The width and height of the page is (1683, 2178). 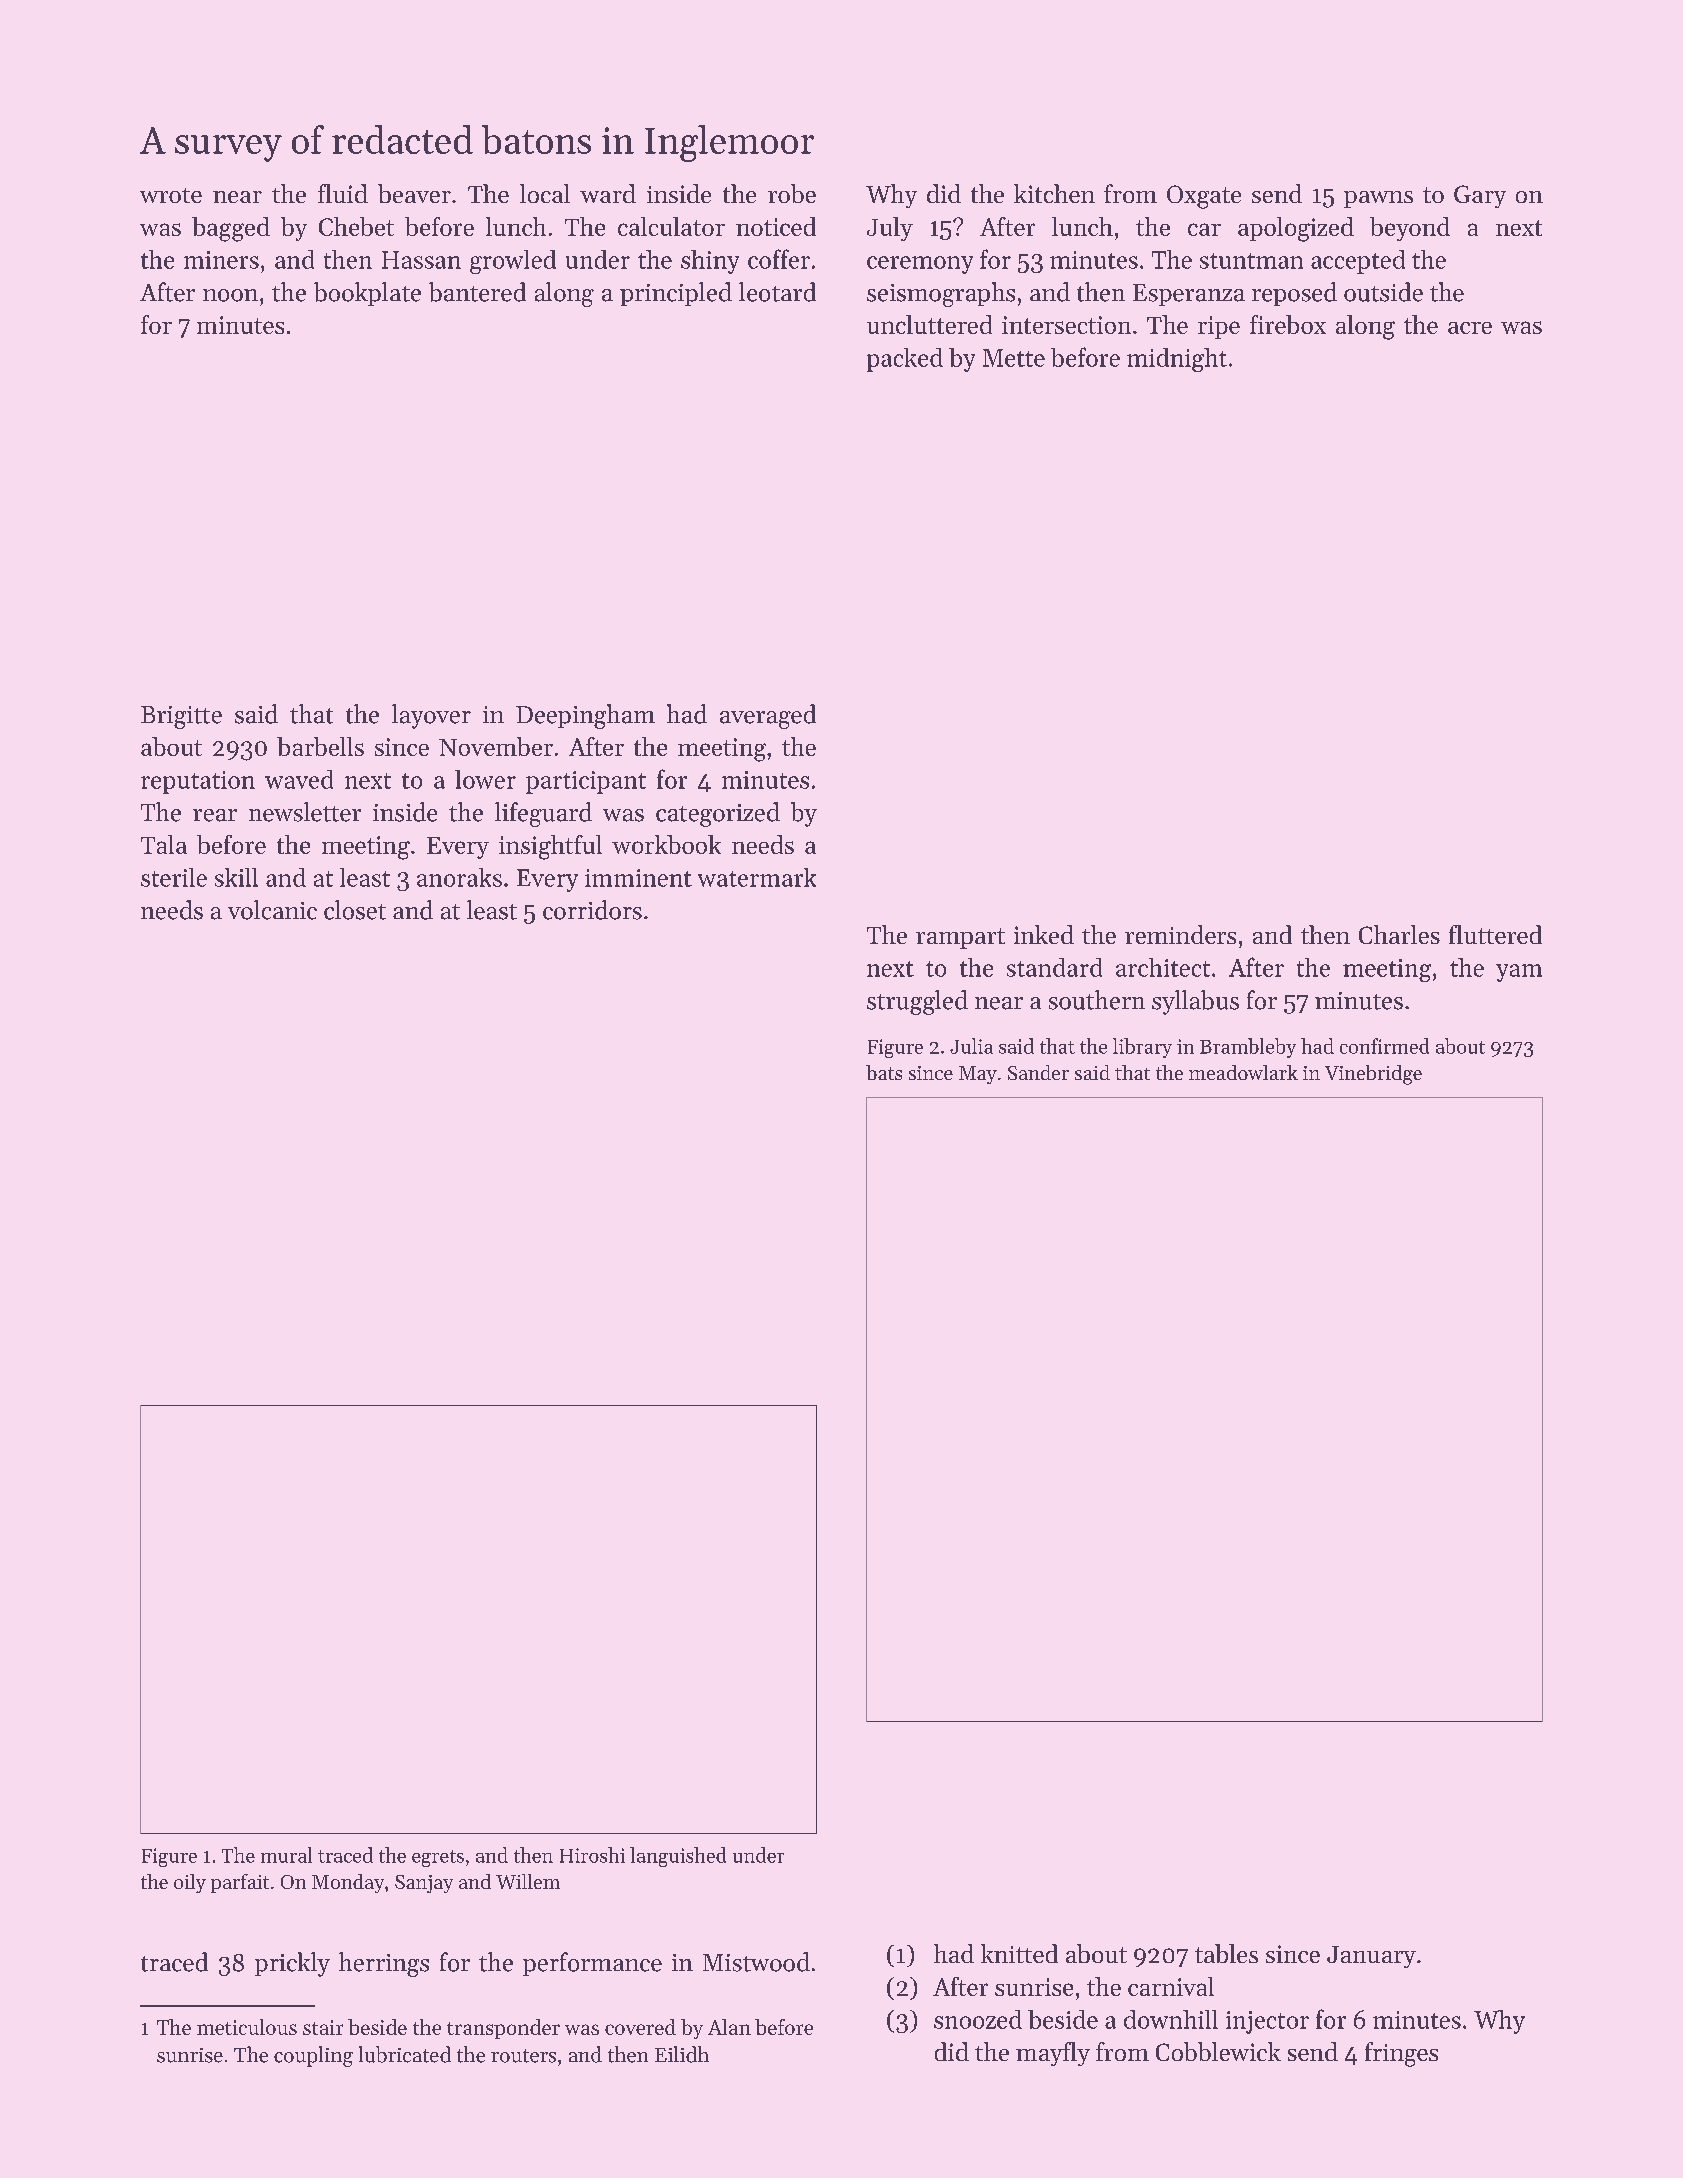 What do you see at coordinates (1373, 1075) in the page?
I see `Vinebridge` at bounding box center [1373, 1075].
